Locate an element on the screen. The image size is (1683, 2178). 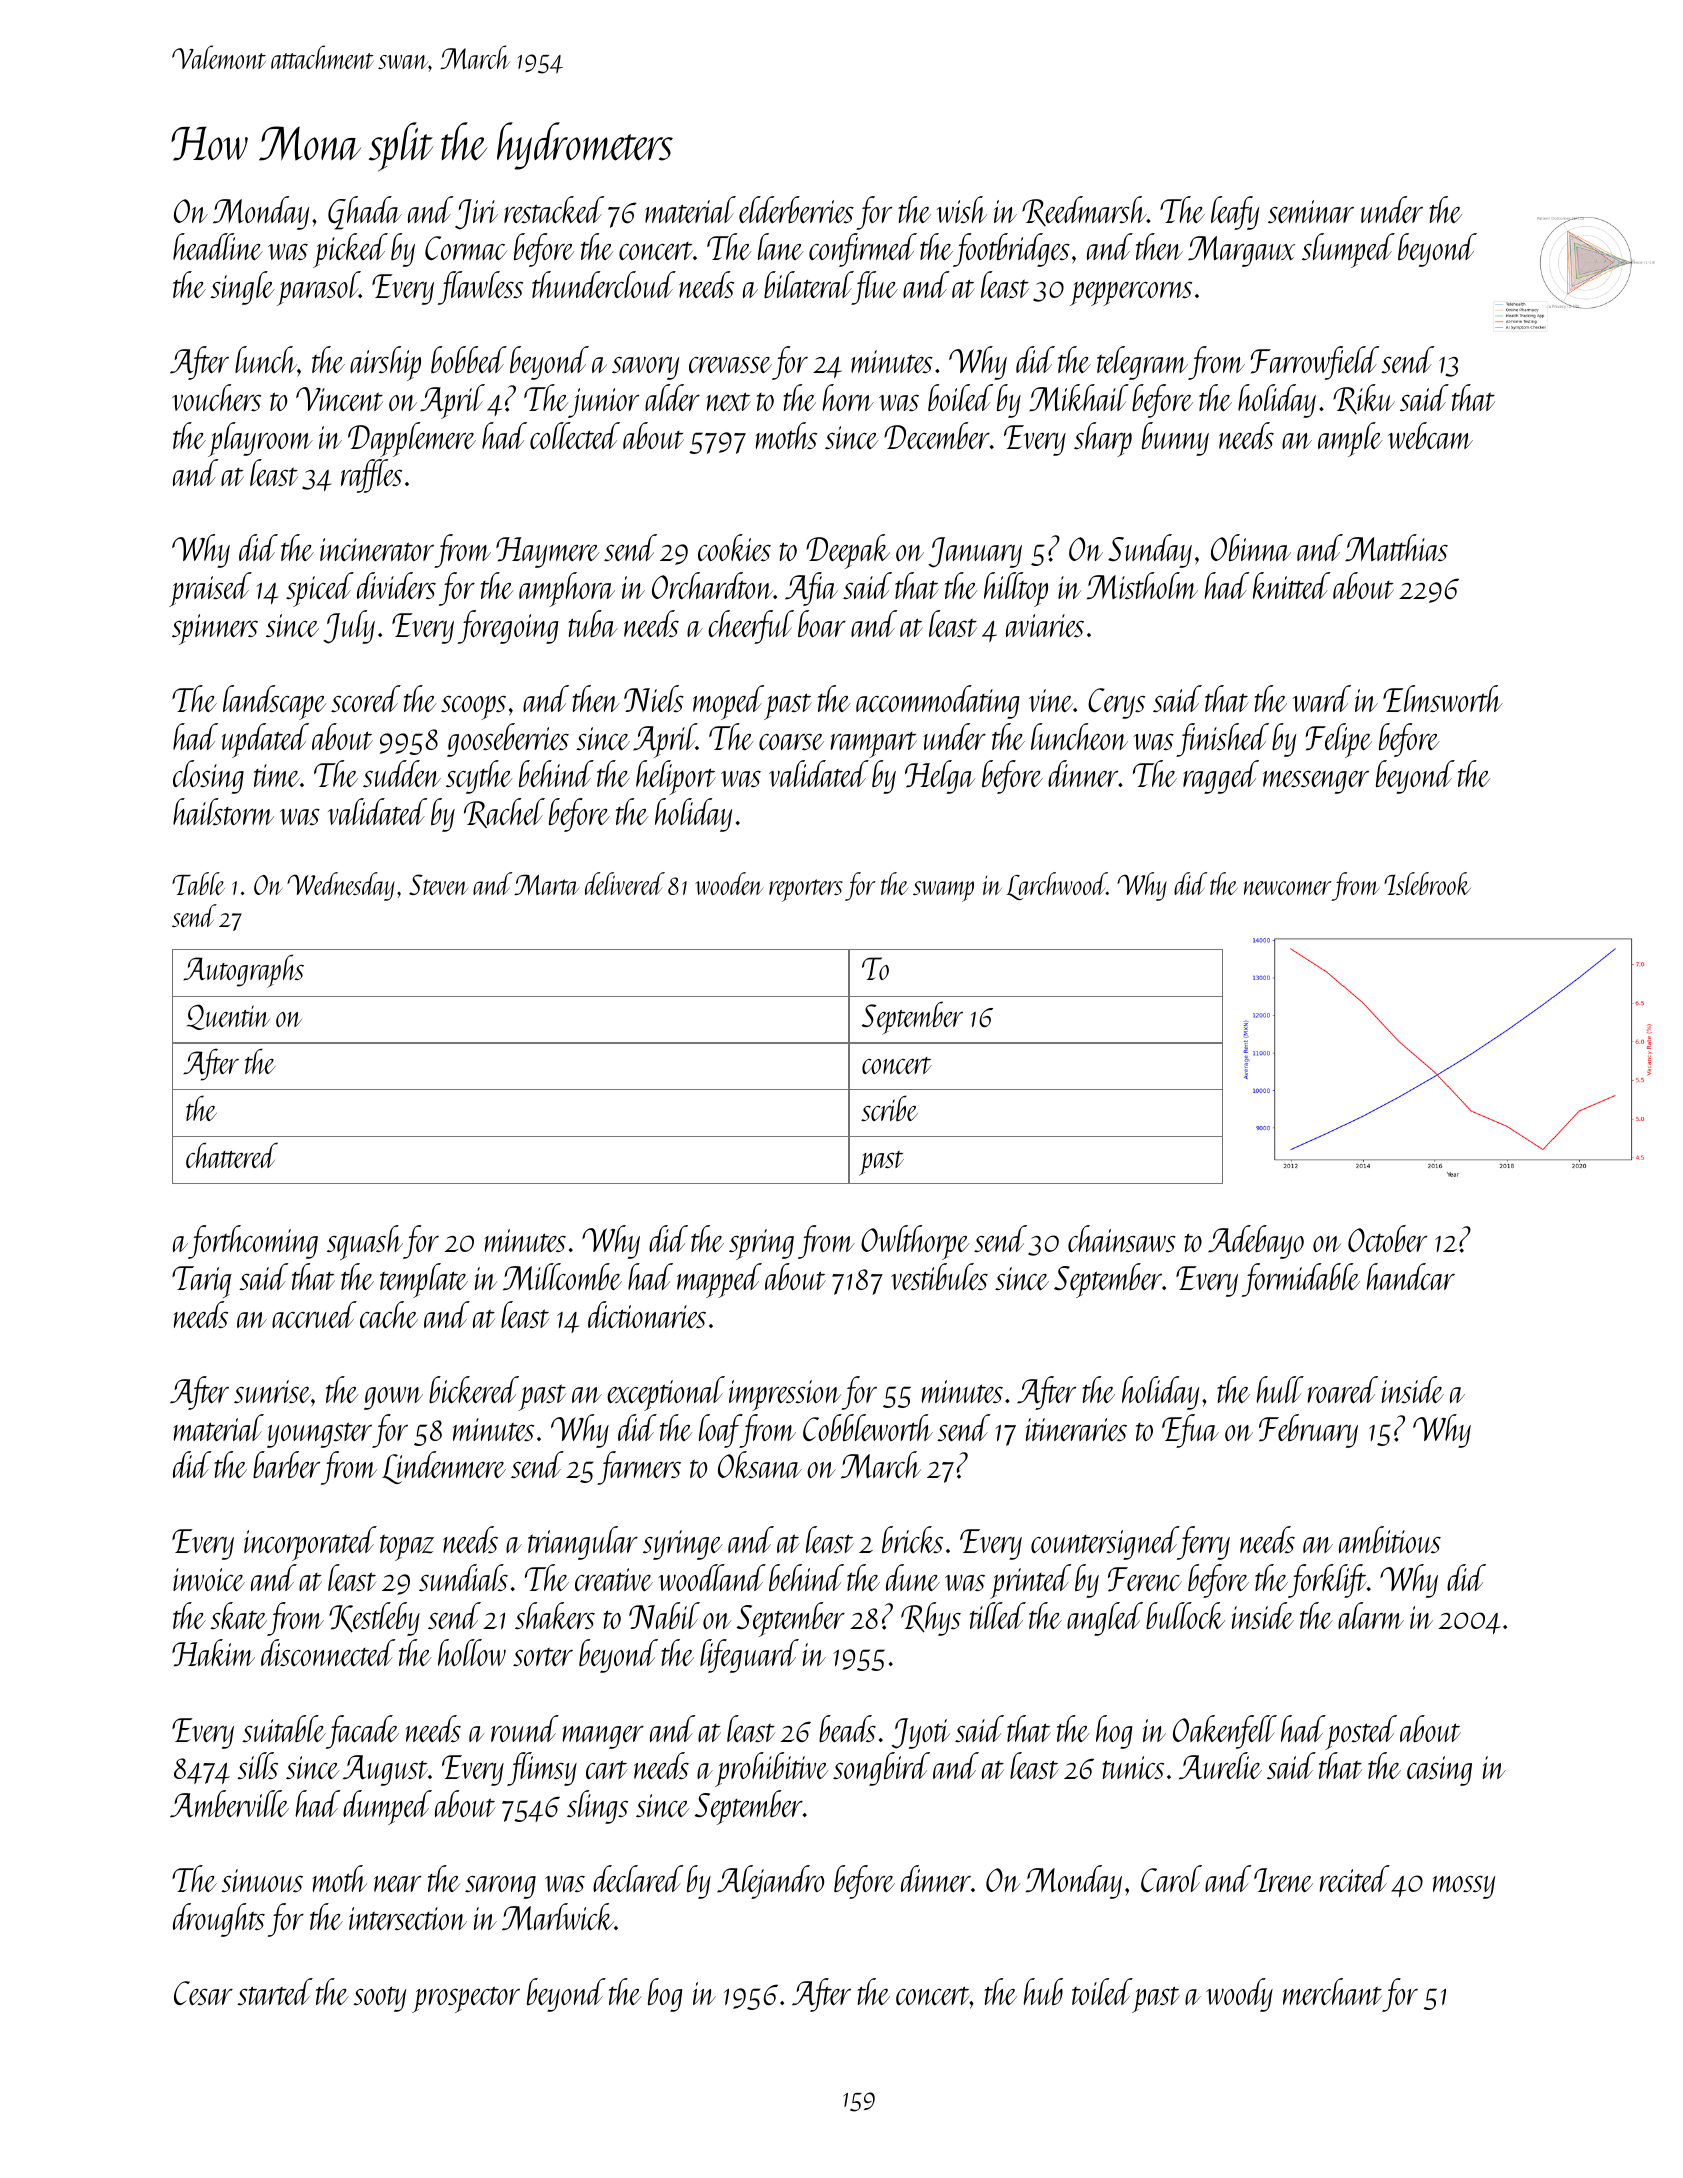
dictionaries is located at coordinates (647, 1314).
